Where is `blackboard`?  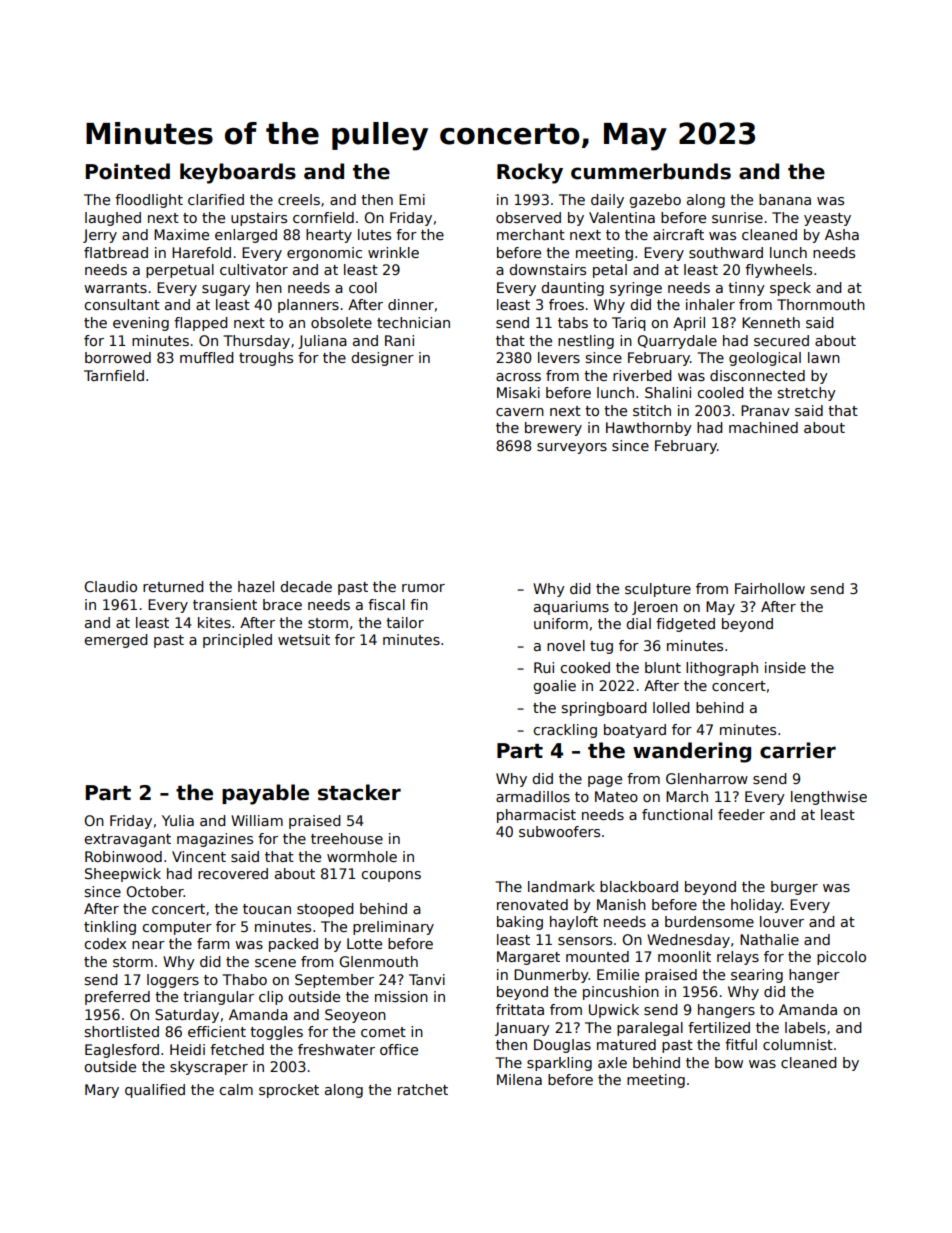
blackboard is located at coordinates (639, 886).
